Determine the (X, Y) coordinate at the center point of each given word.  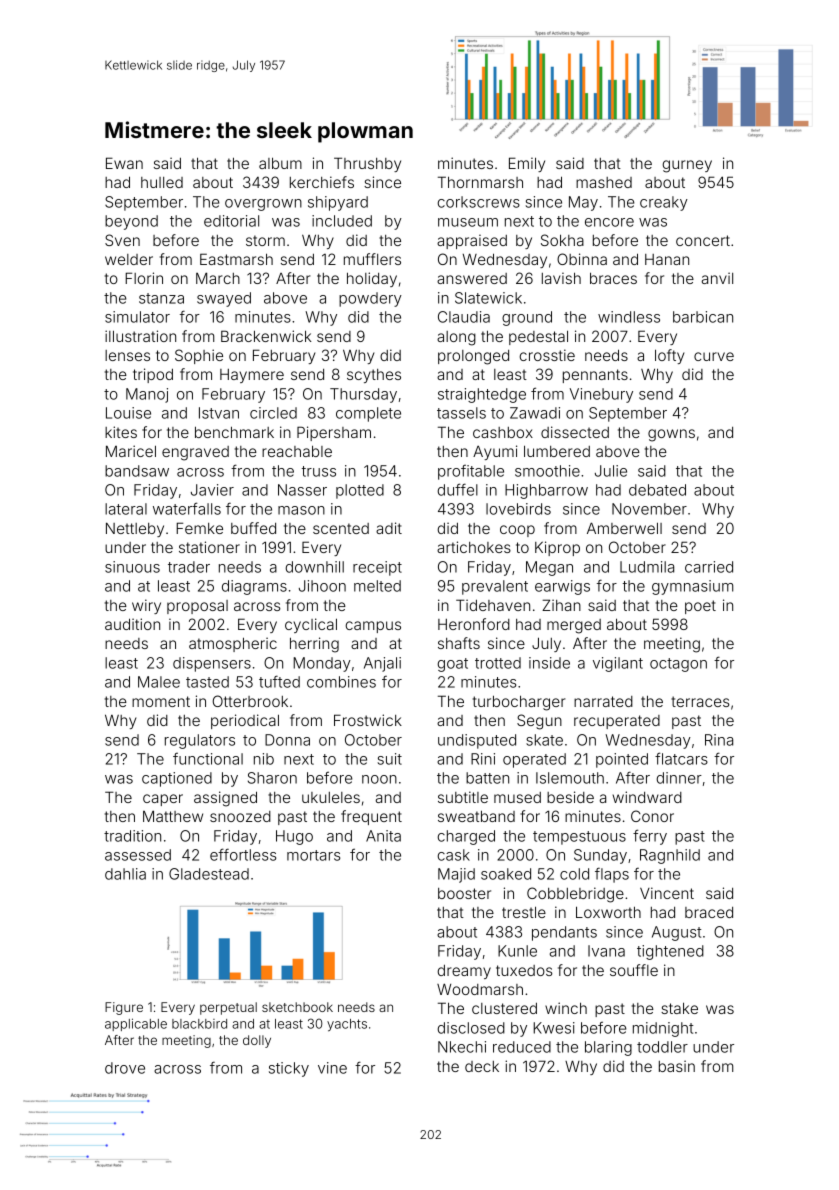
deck (482, 1066)
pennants (595, 376)
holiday (372, 279)
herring (314, 645)
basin (677, 1066)
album (280, 163)
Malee (159, 682)
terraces (700, 701)
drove (125, 1068)
